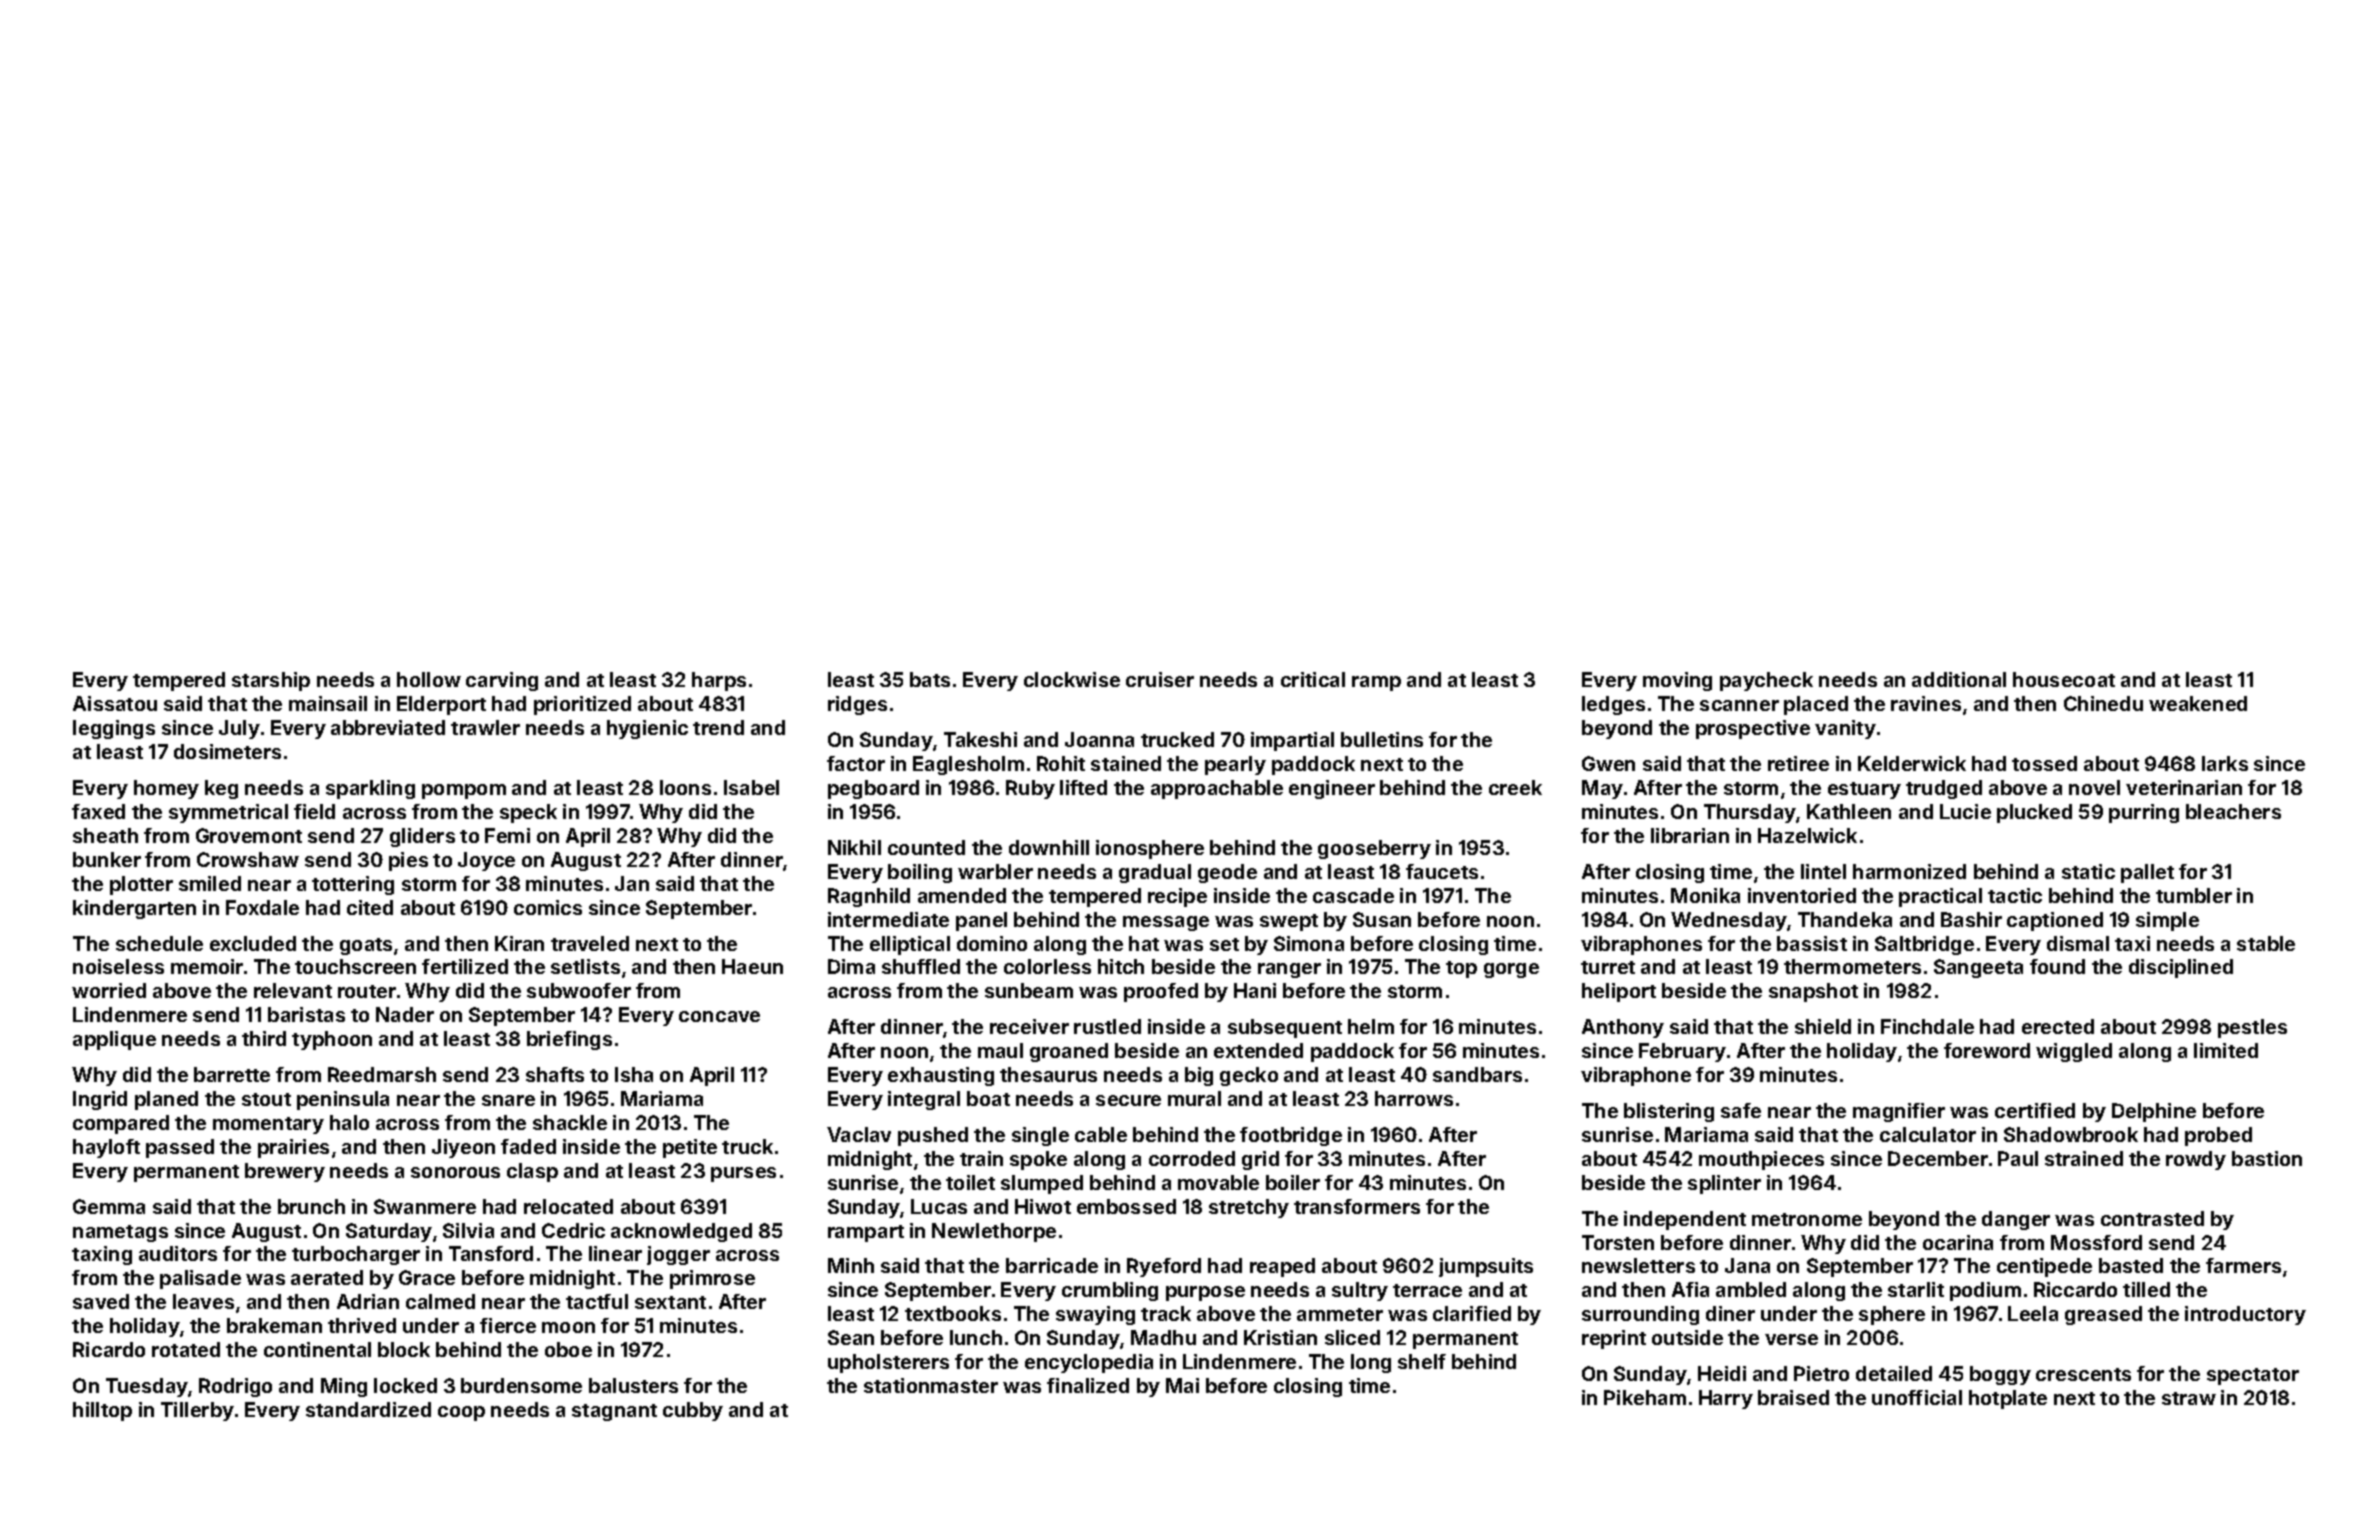 This page has height=1540, width=2380. What do you see at coordinates (647, 729) in the page?
I see `hygienic` at bounding box center [647, 729].
